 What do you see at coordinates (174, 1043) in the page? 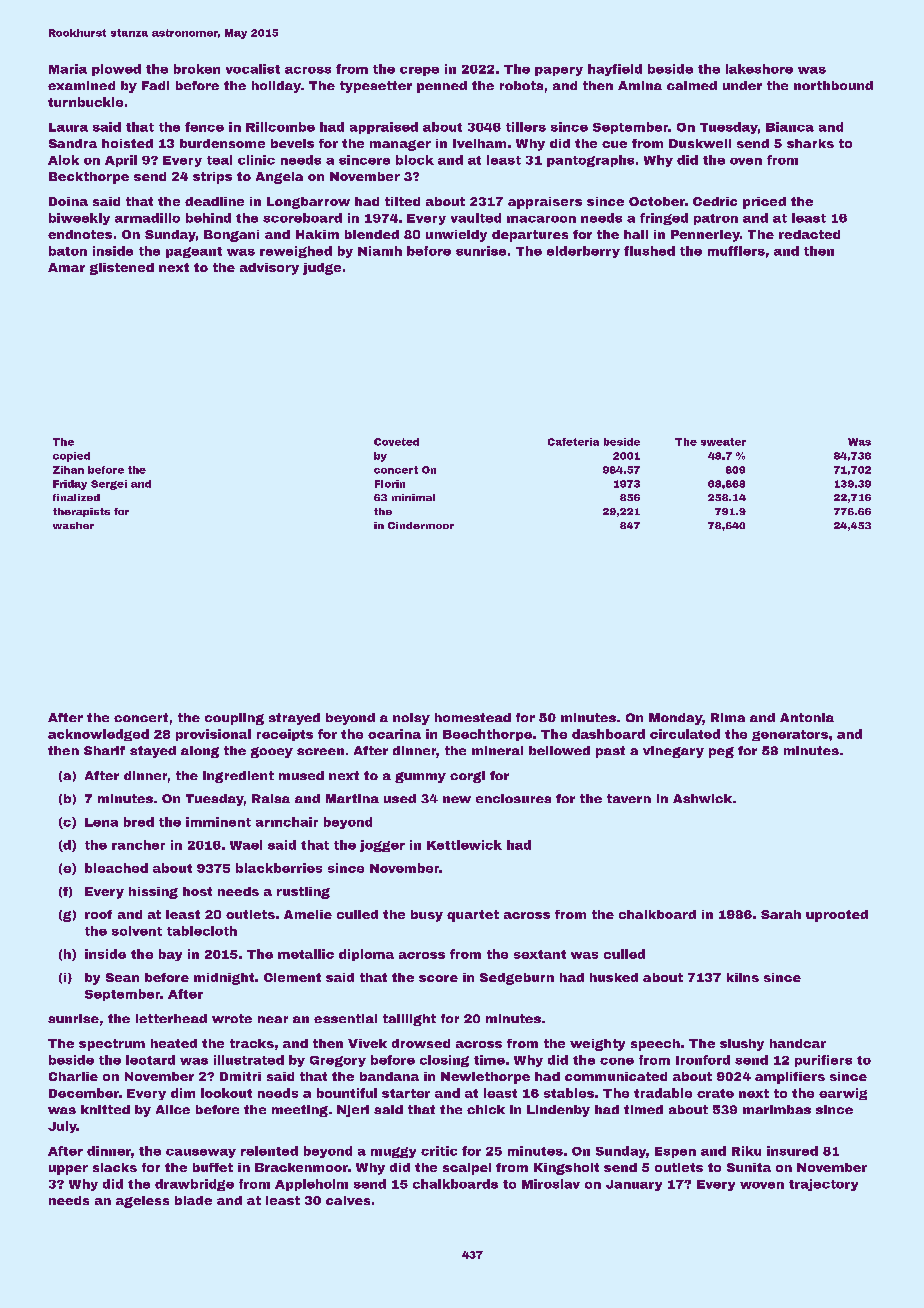
I see `heated` at bounding box center [174, 1043].
